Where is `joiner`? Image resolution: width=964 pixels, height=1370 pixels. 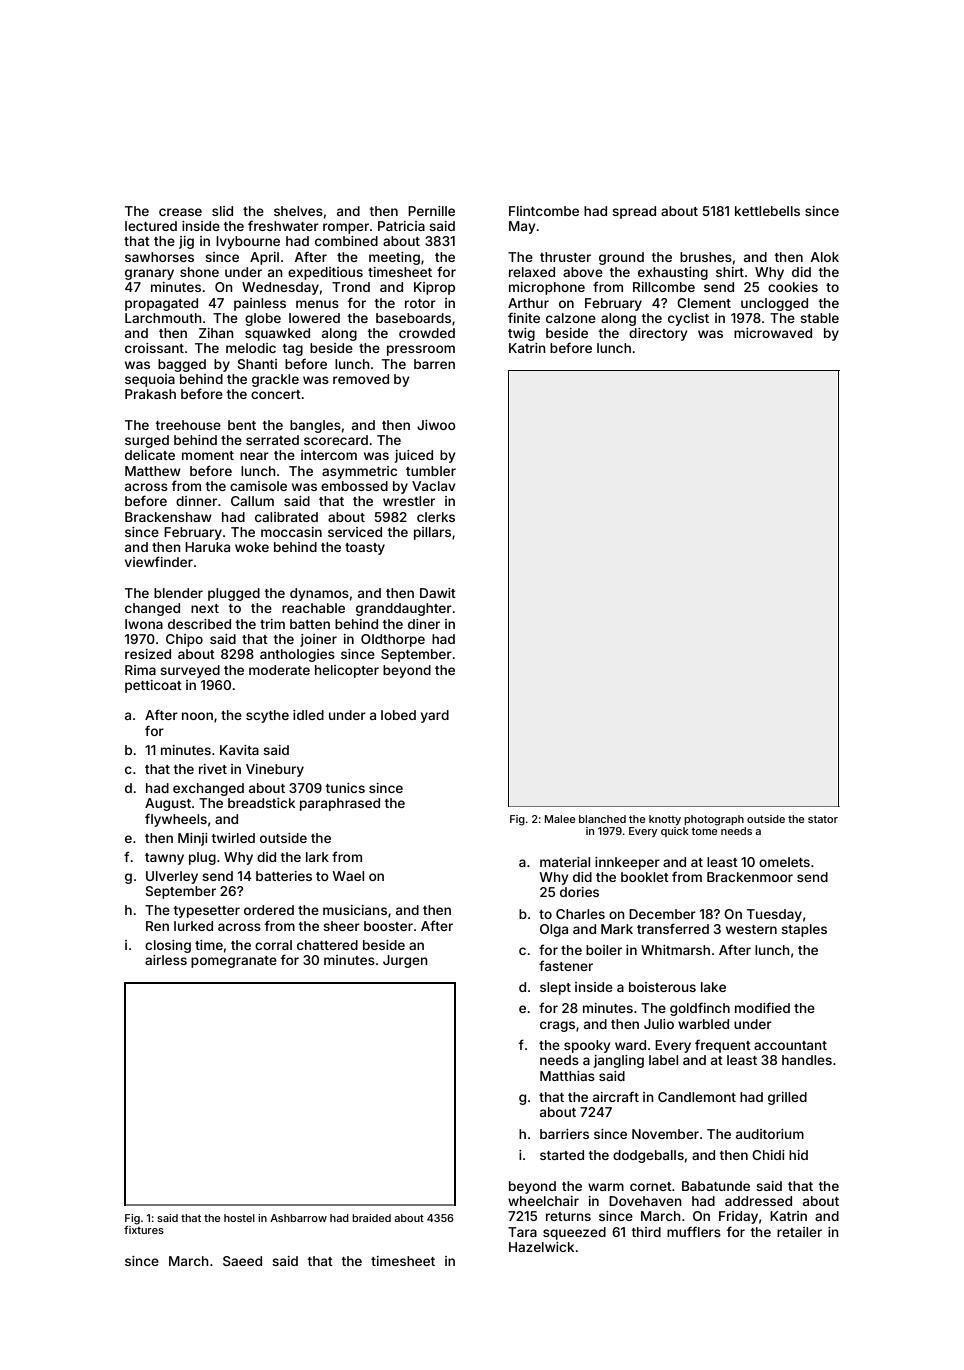
joiner is located at coordinates (318, 640).
